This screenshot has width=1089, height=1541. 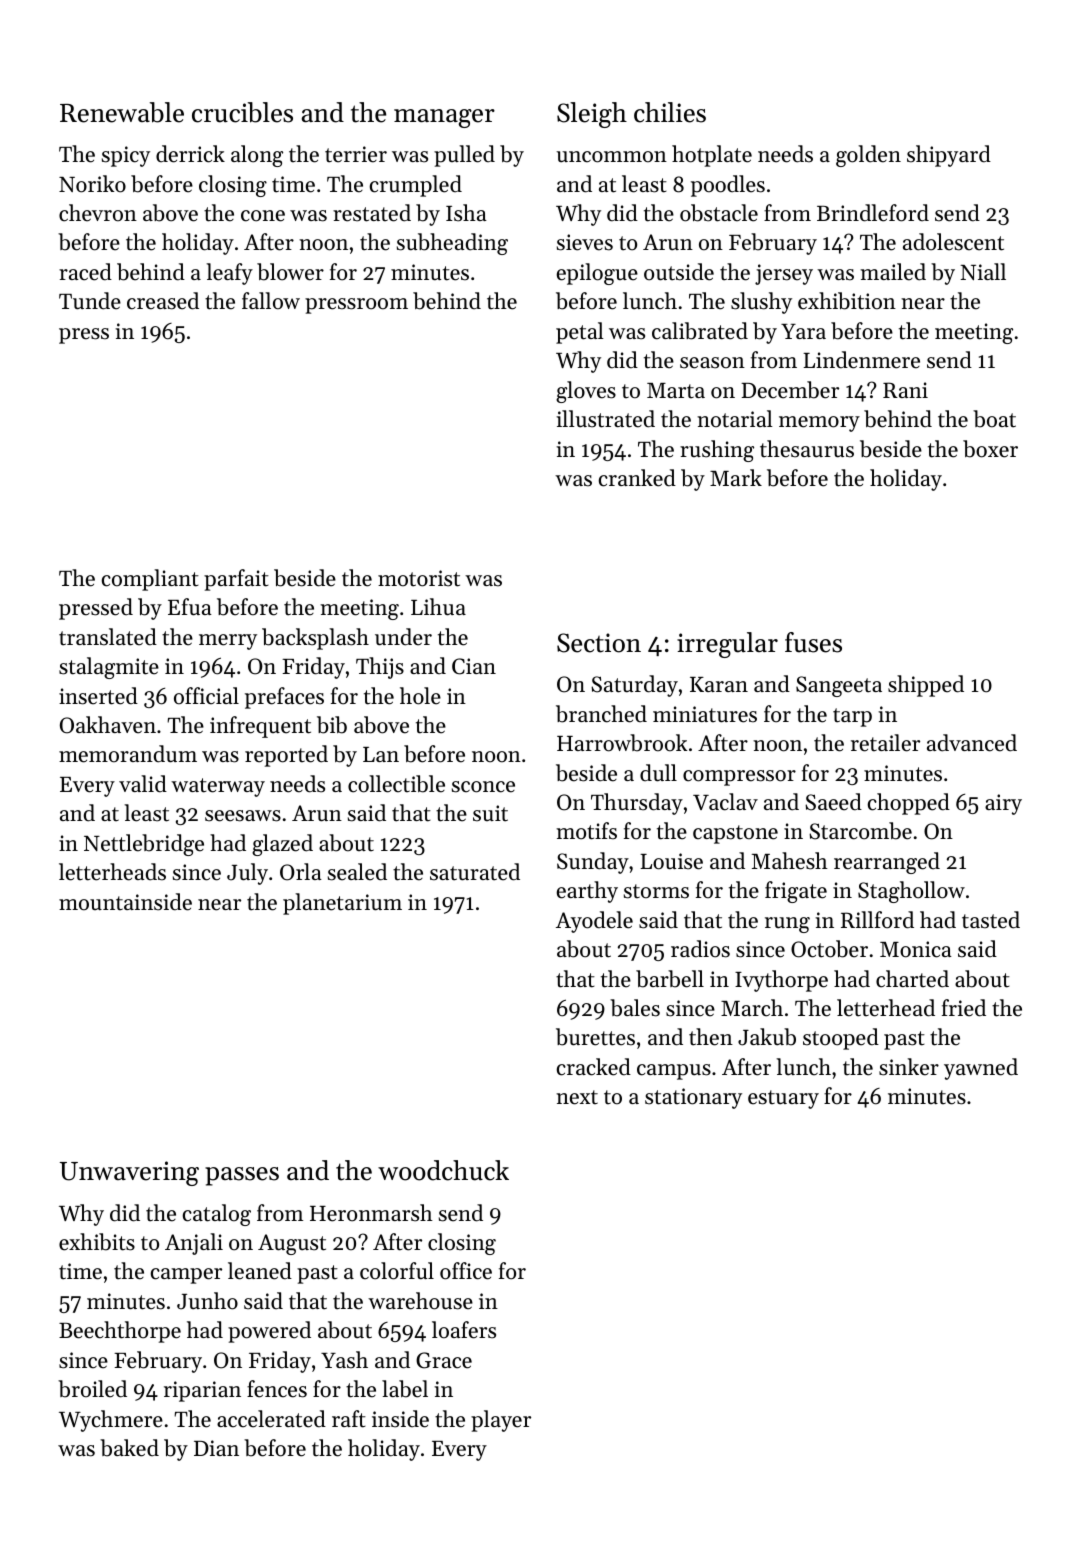 What do you see at coordinates (1003, 804) in the screenshot?
I see `airy` at bounding box center [1003, 804].
